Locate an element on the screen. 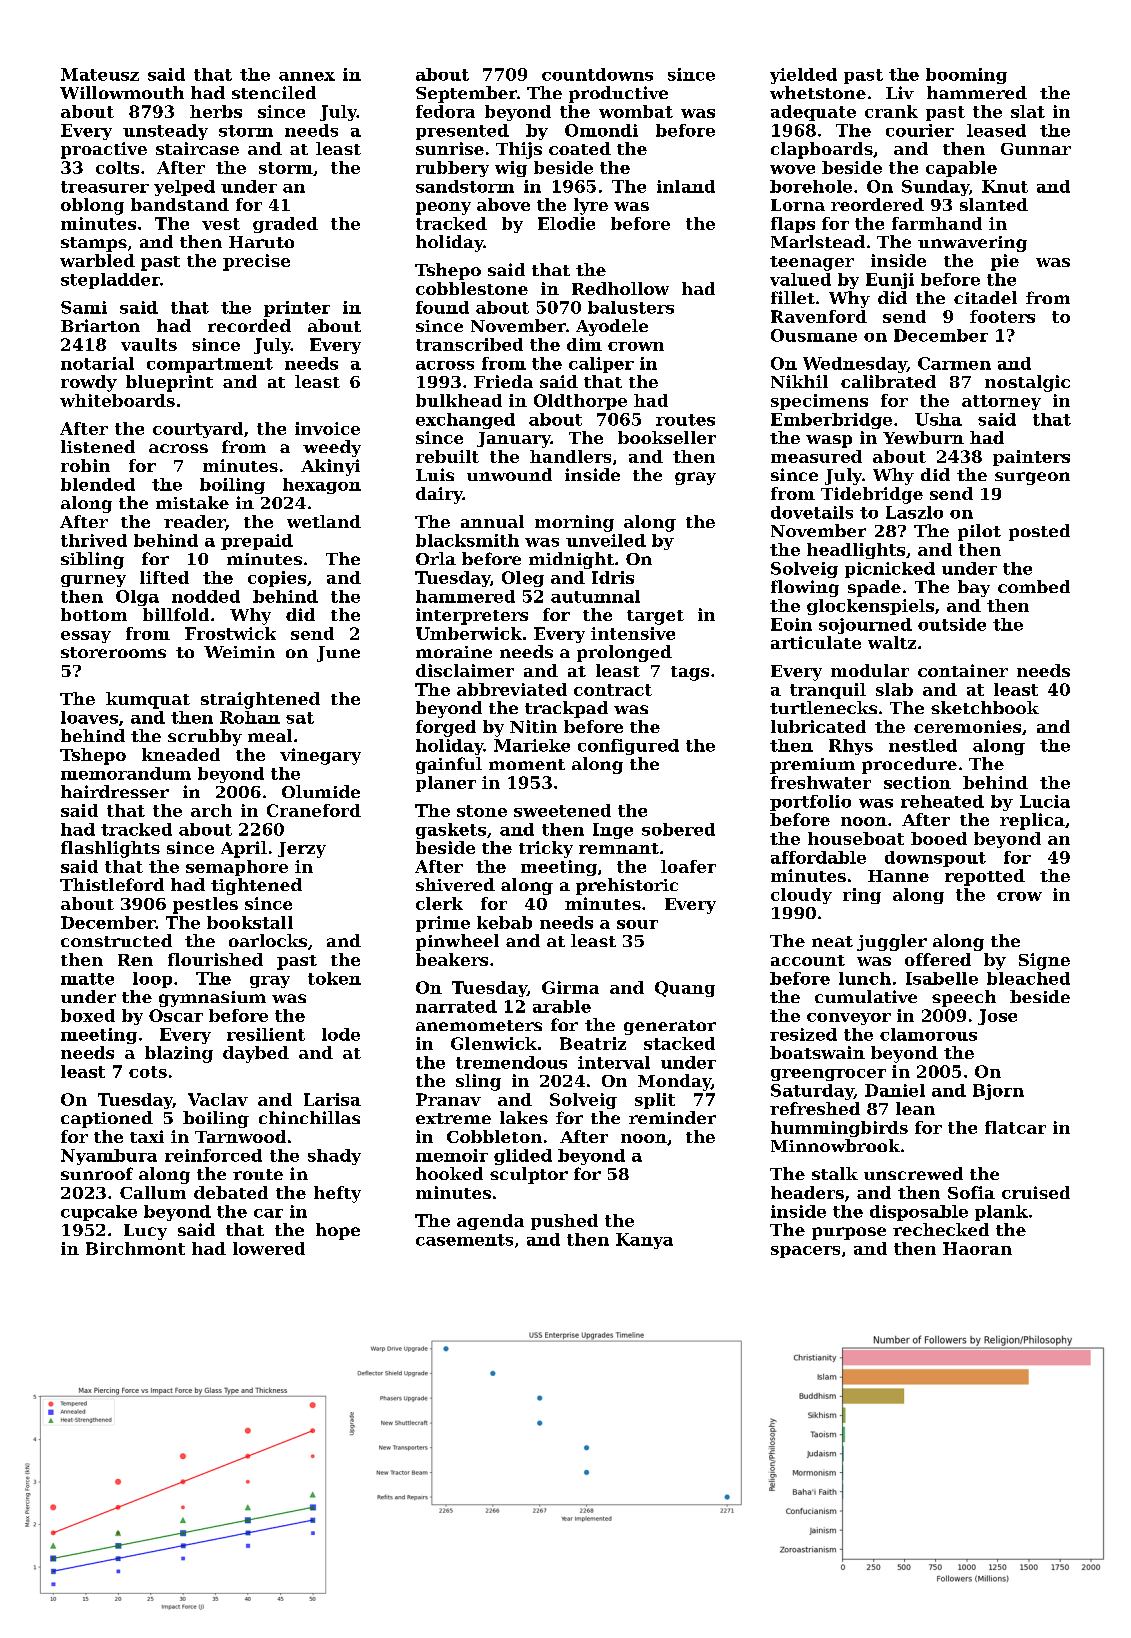 Image resolution: width=1131 pixels, height=1638 pixels. annex is located at coordinates (307, 76).
